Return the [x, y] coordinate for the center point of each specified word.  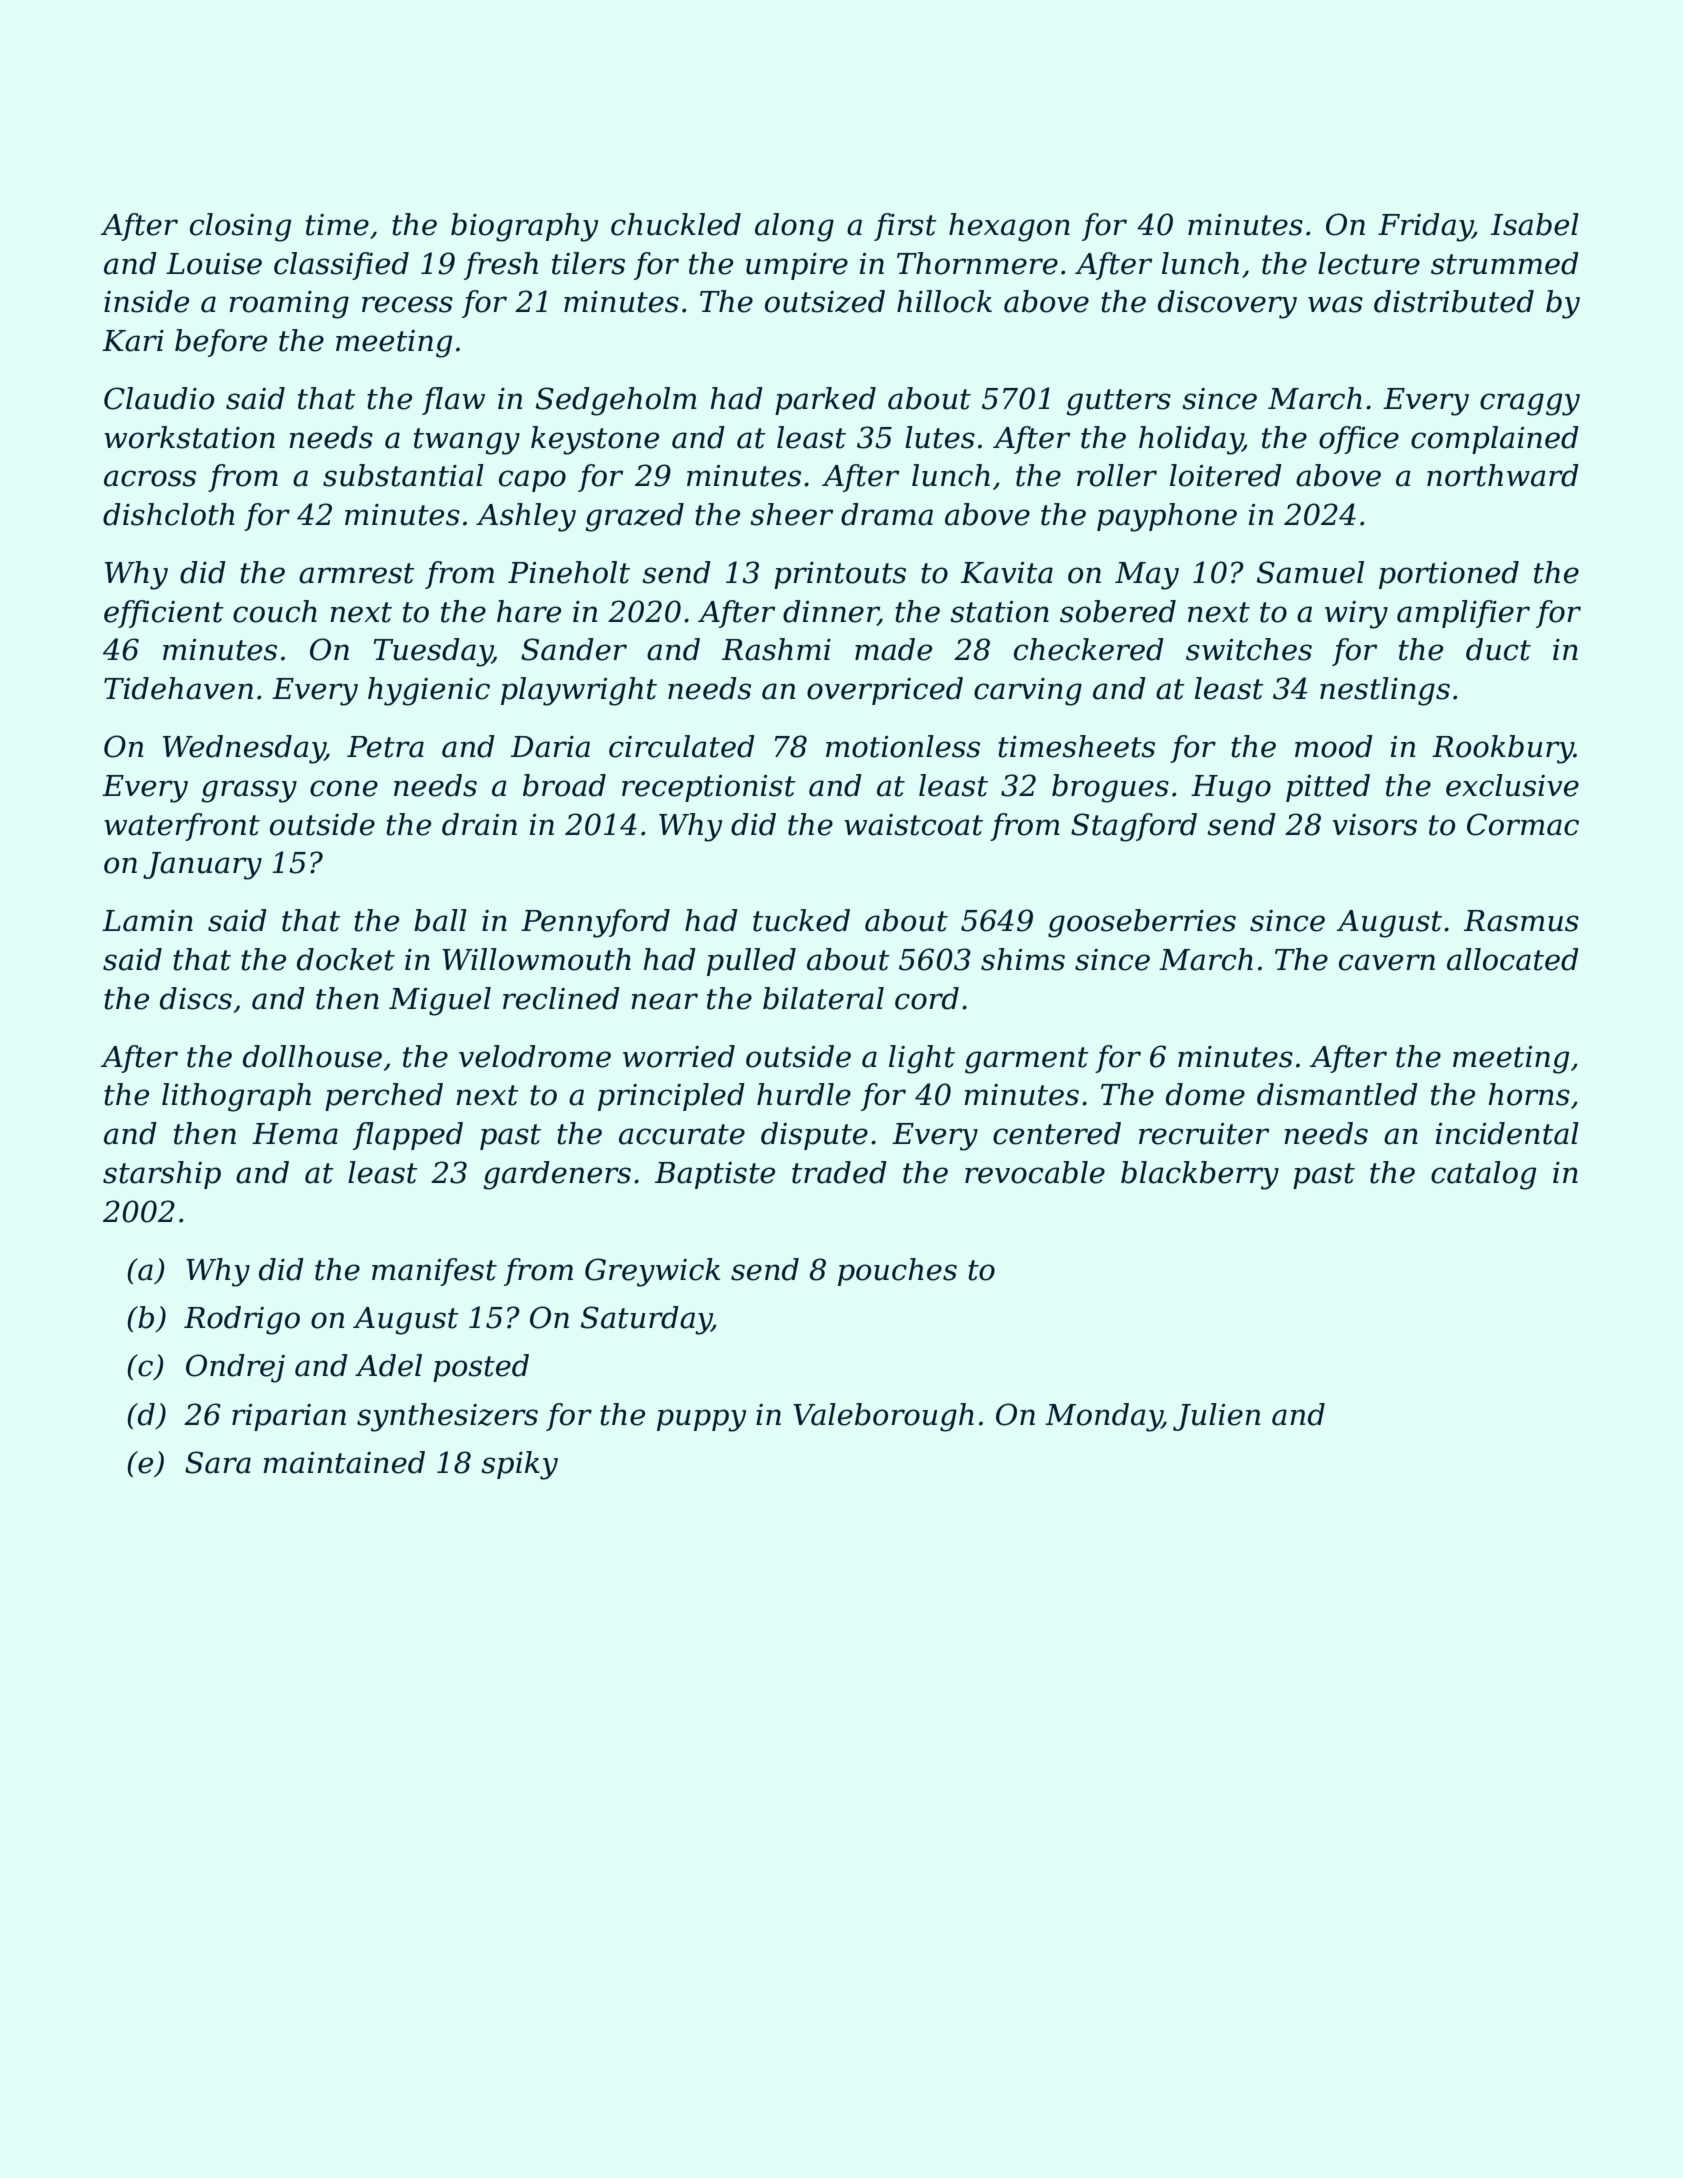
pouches [897, 1272]
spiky [519, 1465]
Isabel [1535, 224]
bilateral [823, 998]
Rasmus [1521, 921]
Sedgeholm [616, 401]
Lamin [147, 921]
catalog [1484, 1175]
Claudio [159, 398]
